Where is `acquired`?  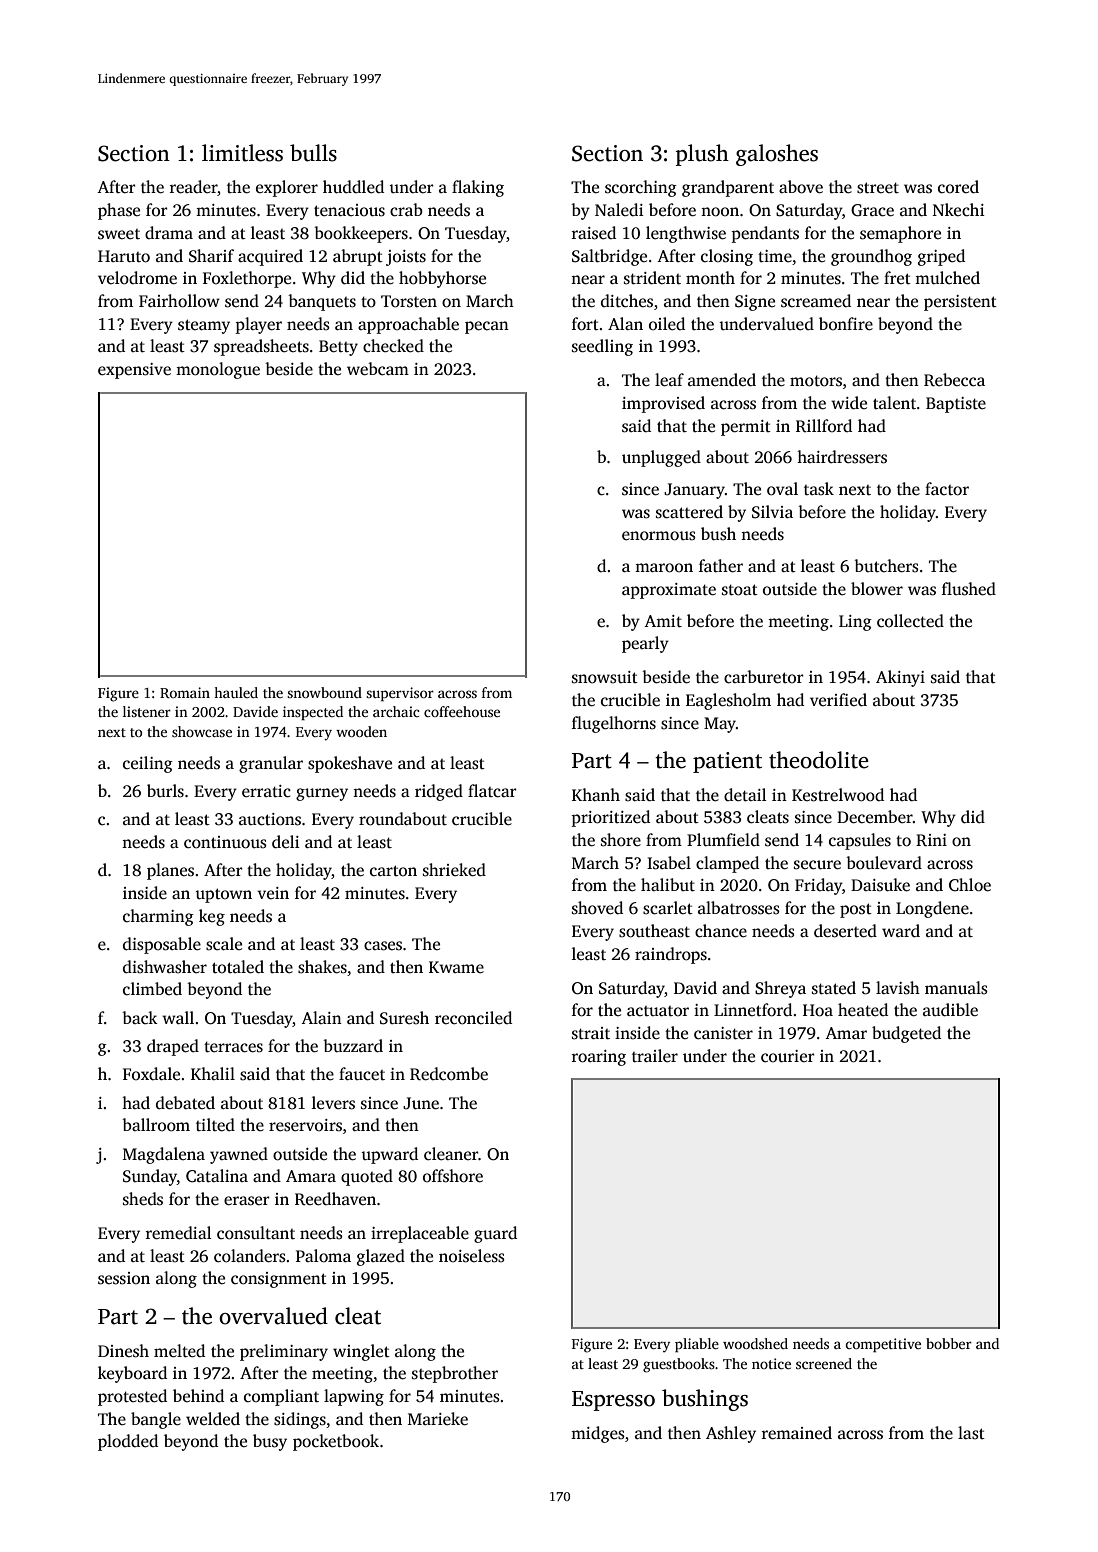 acquired is located at coordinates (270, 257).
